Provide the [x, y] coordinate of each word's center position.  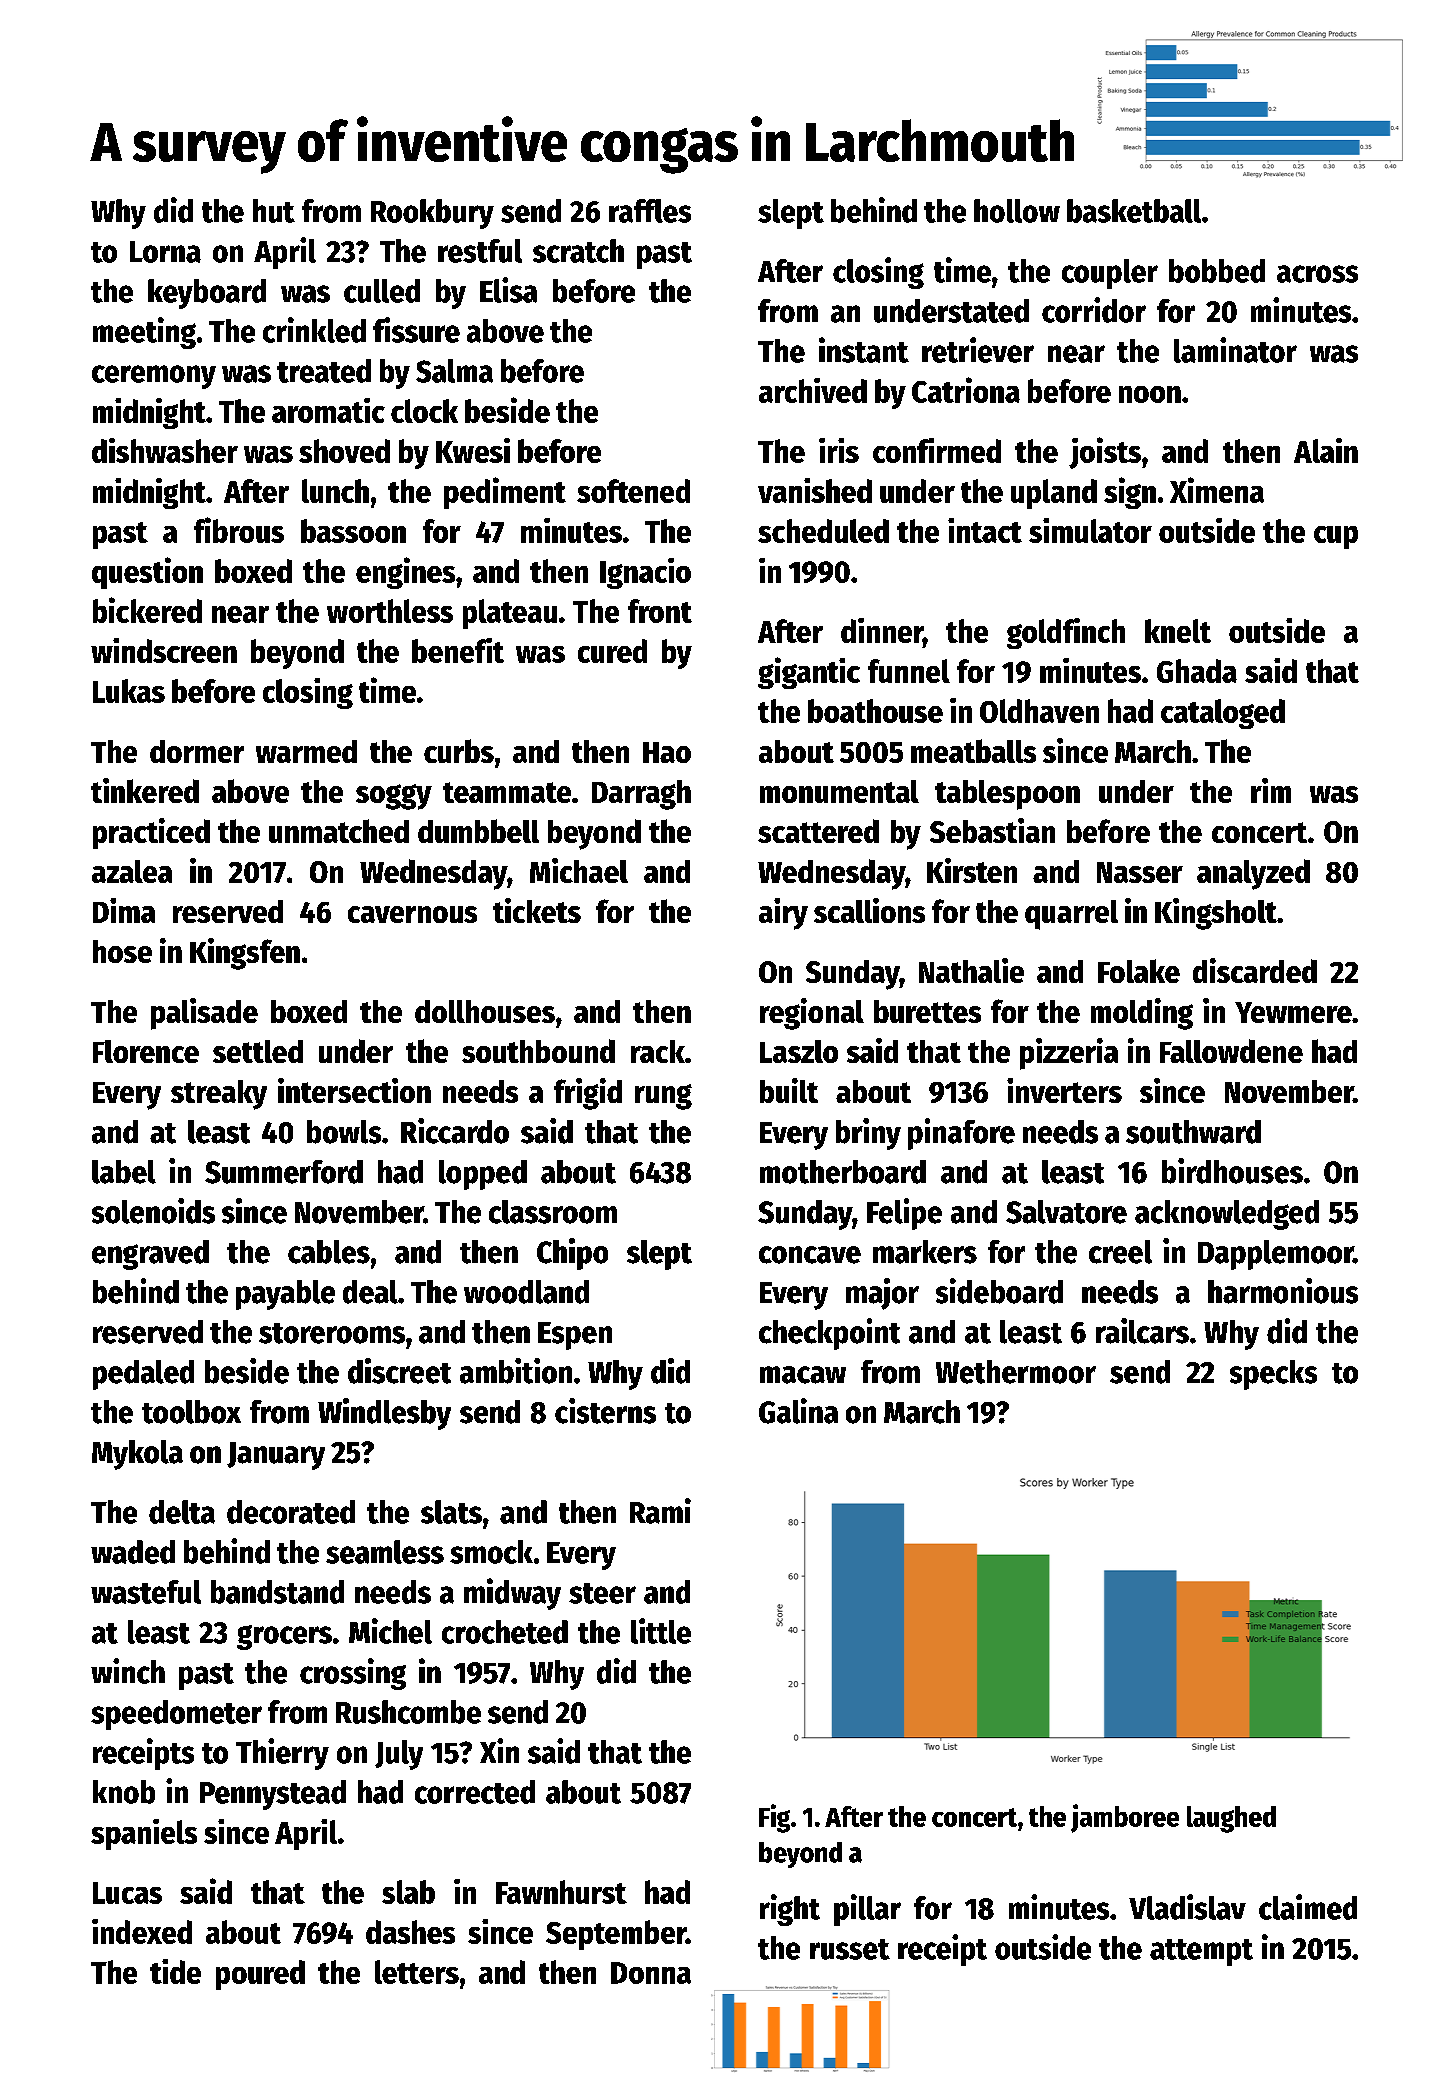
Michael [579, 870]
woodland [526, 1292]
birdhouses [1232, 1171]
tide [175, 1971]
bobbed [1217, 271]
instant [864, 350]
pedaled [143, 1375]
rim [1271, 790]
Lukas [129, 691]
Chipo [572, 1254]
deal [370, 1292]
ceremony [154, 377]
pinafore [961, 1134]
